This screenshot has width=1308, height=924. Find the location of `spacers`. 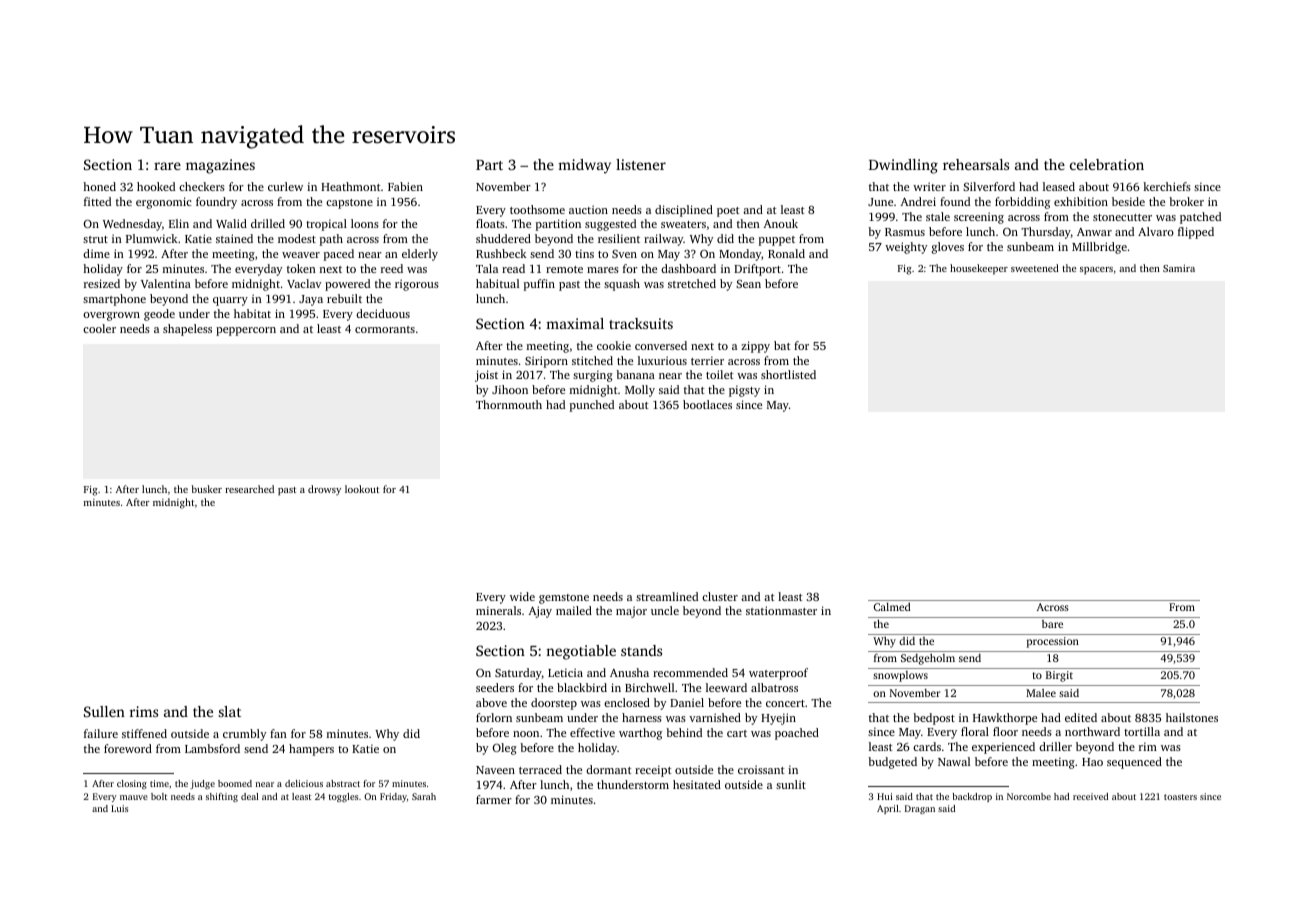

spacers is located at coordinates (1096, 271).
